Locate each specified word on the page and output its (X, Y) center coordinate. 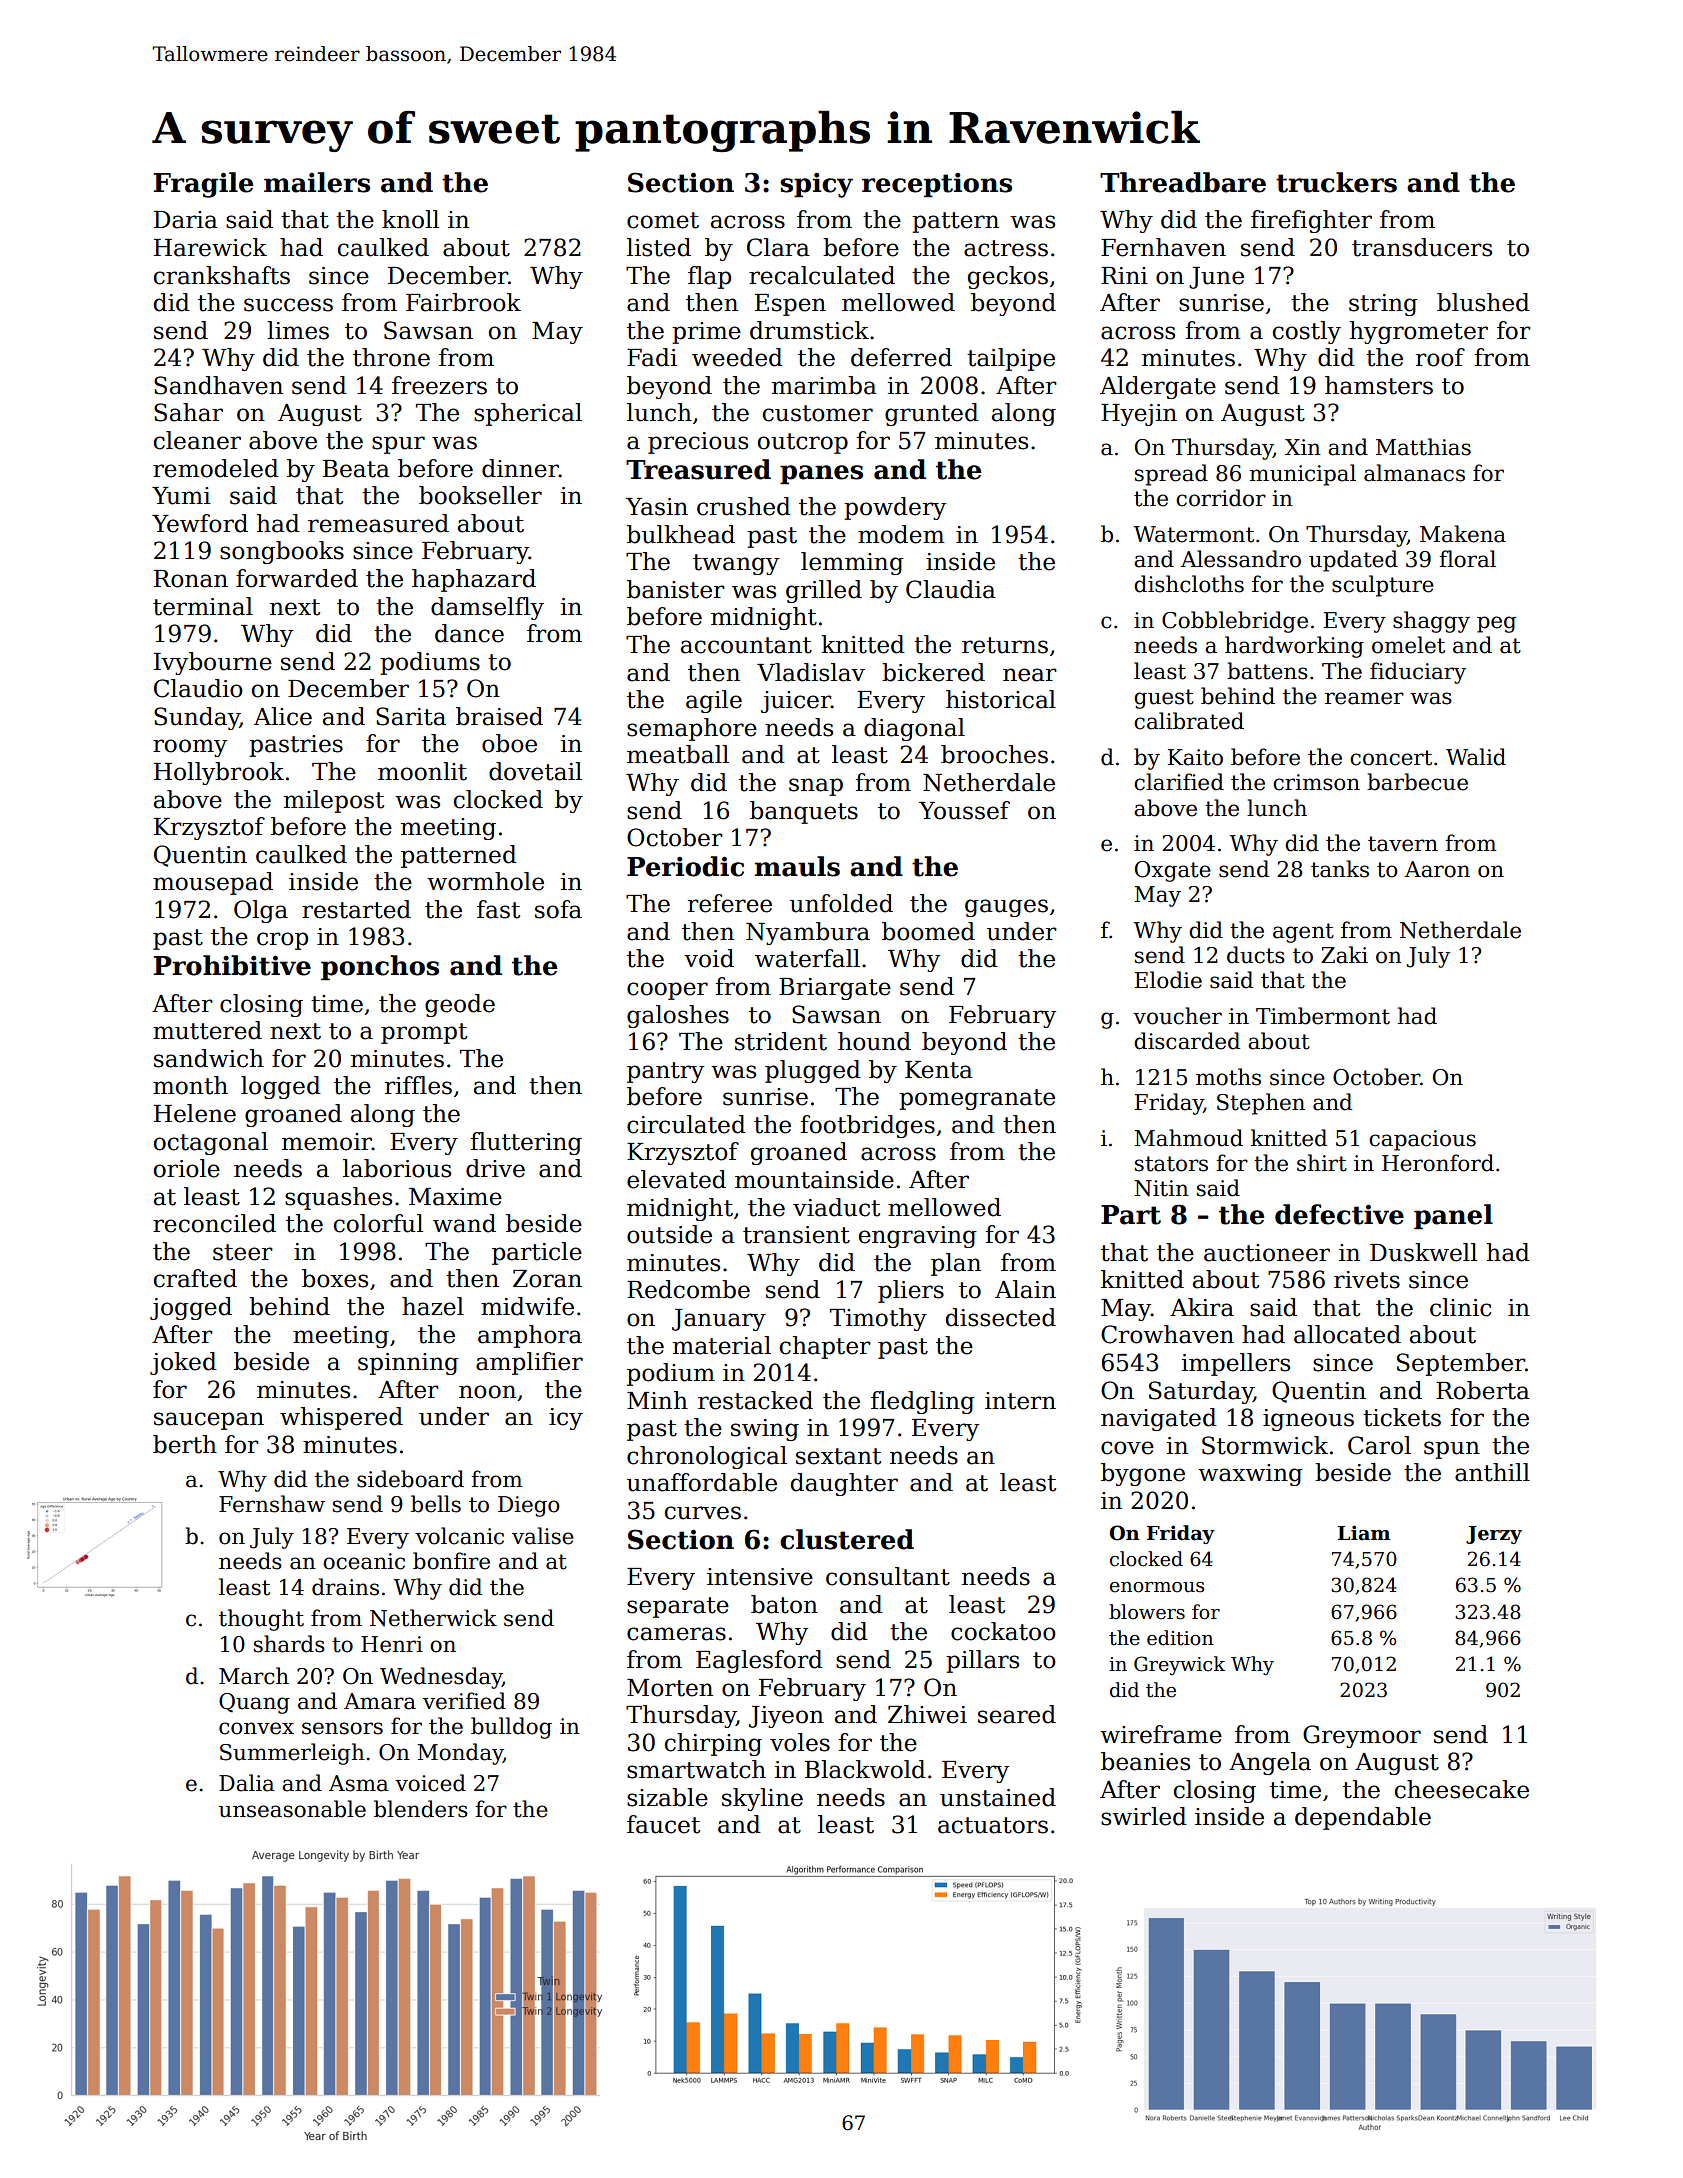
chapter (825, 1347)
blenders (421, 1809)
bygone (1143, 1474)
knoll (410, 219)
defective (1339, 1214)
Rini (1124, 275)
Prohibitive (232, 965)
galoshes (678, 1016)
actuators (993, 1825)
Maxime (455, 1197)
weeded (737, 357)
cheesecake (1462, 1789)
